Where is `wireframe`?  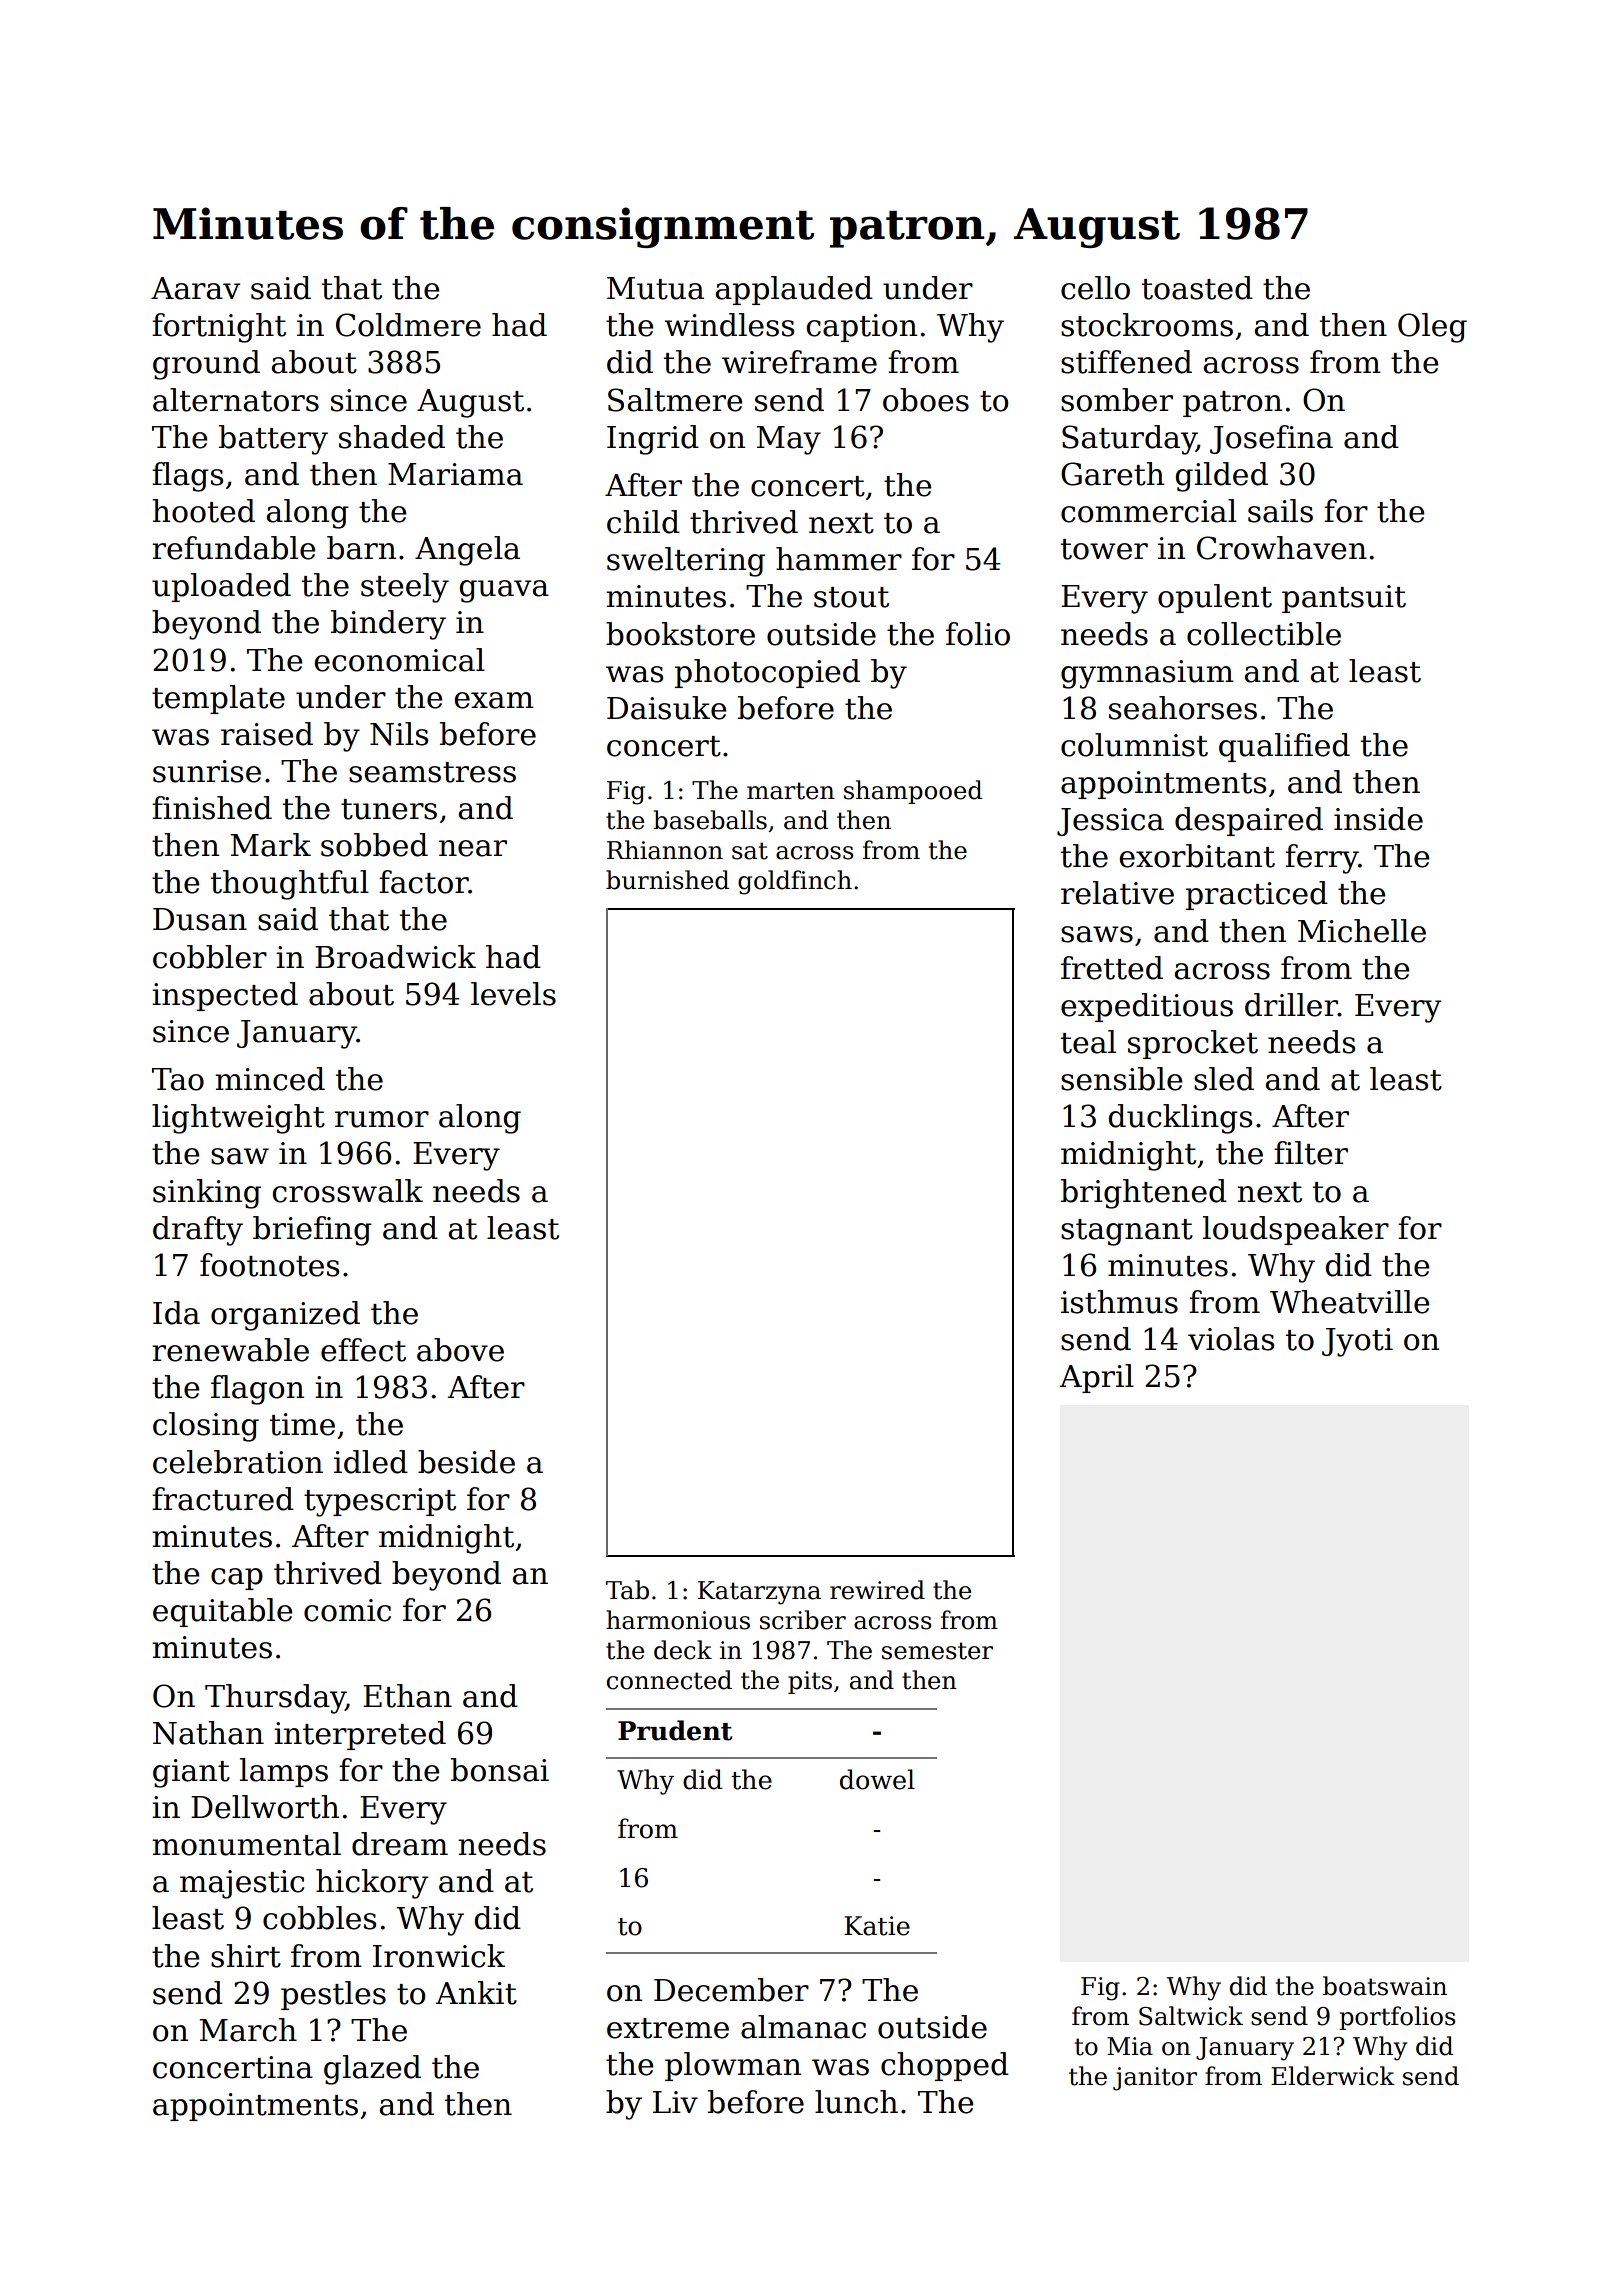
wireframe is located at coordinates (799, 362).
